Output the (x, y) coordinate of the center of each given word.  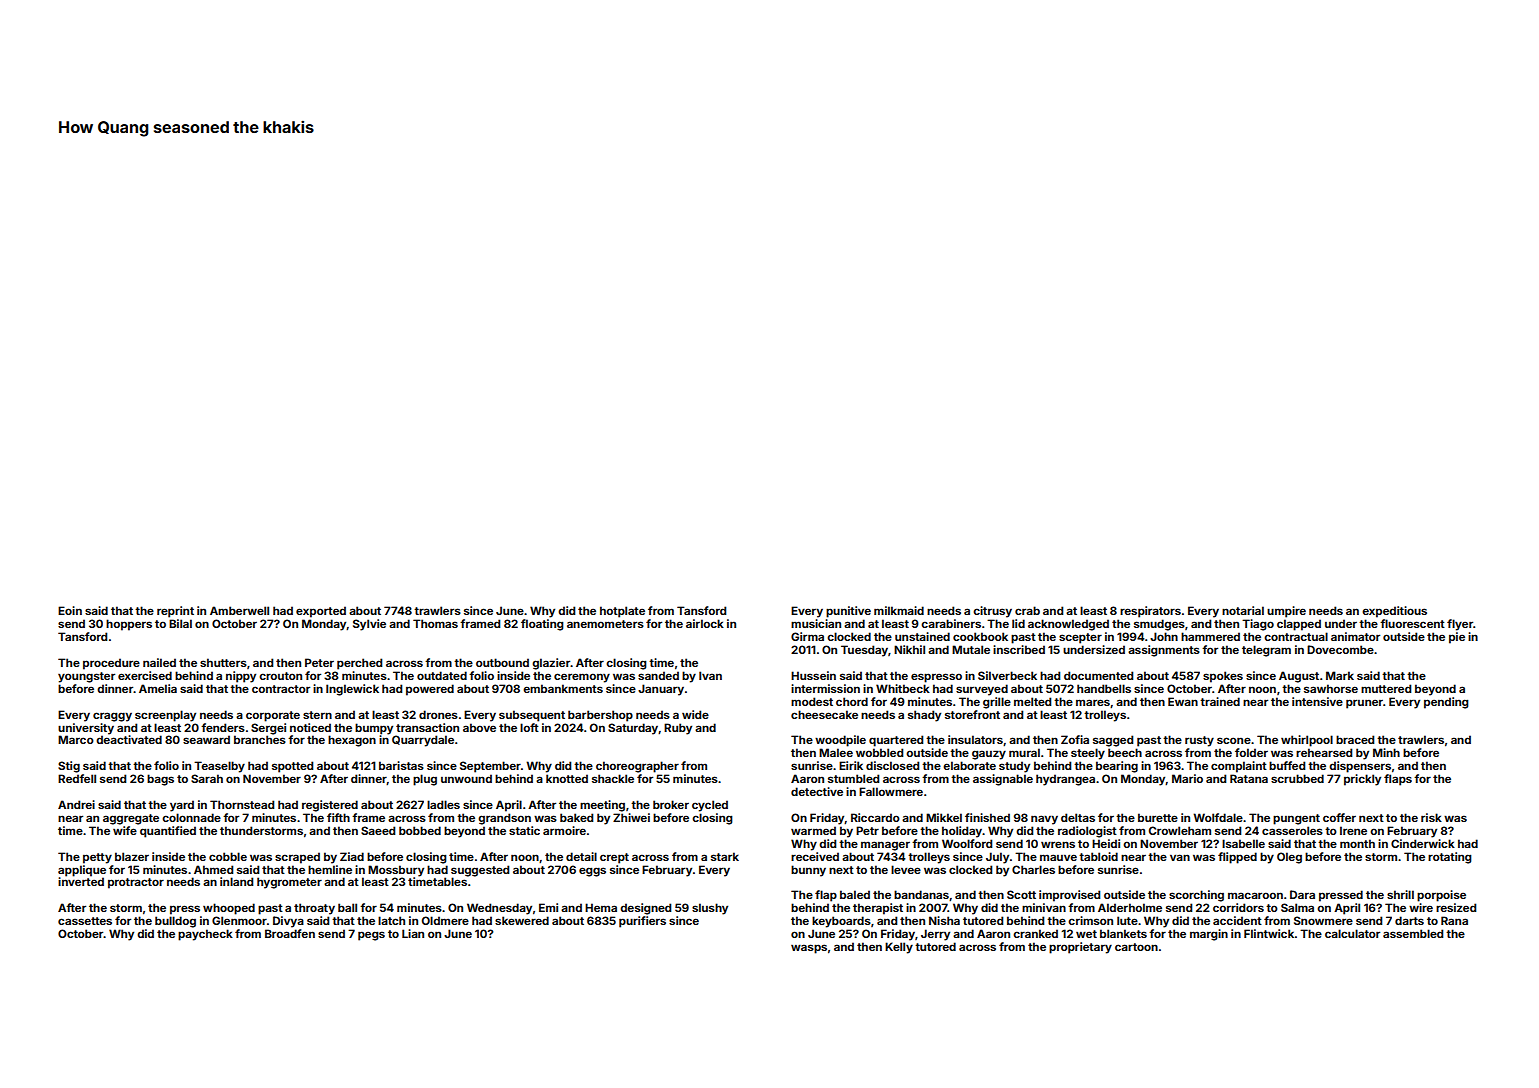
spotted (292, 767)
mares (1093, 702)
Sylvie (369, 625)
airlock (705, 623)
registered (330, 806)
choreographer (637, 767)
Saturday (633, 729)
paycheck (205, 935)
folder (1251, 752)
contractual (1296, 636)
